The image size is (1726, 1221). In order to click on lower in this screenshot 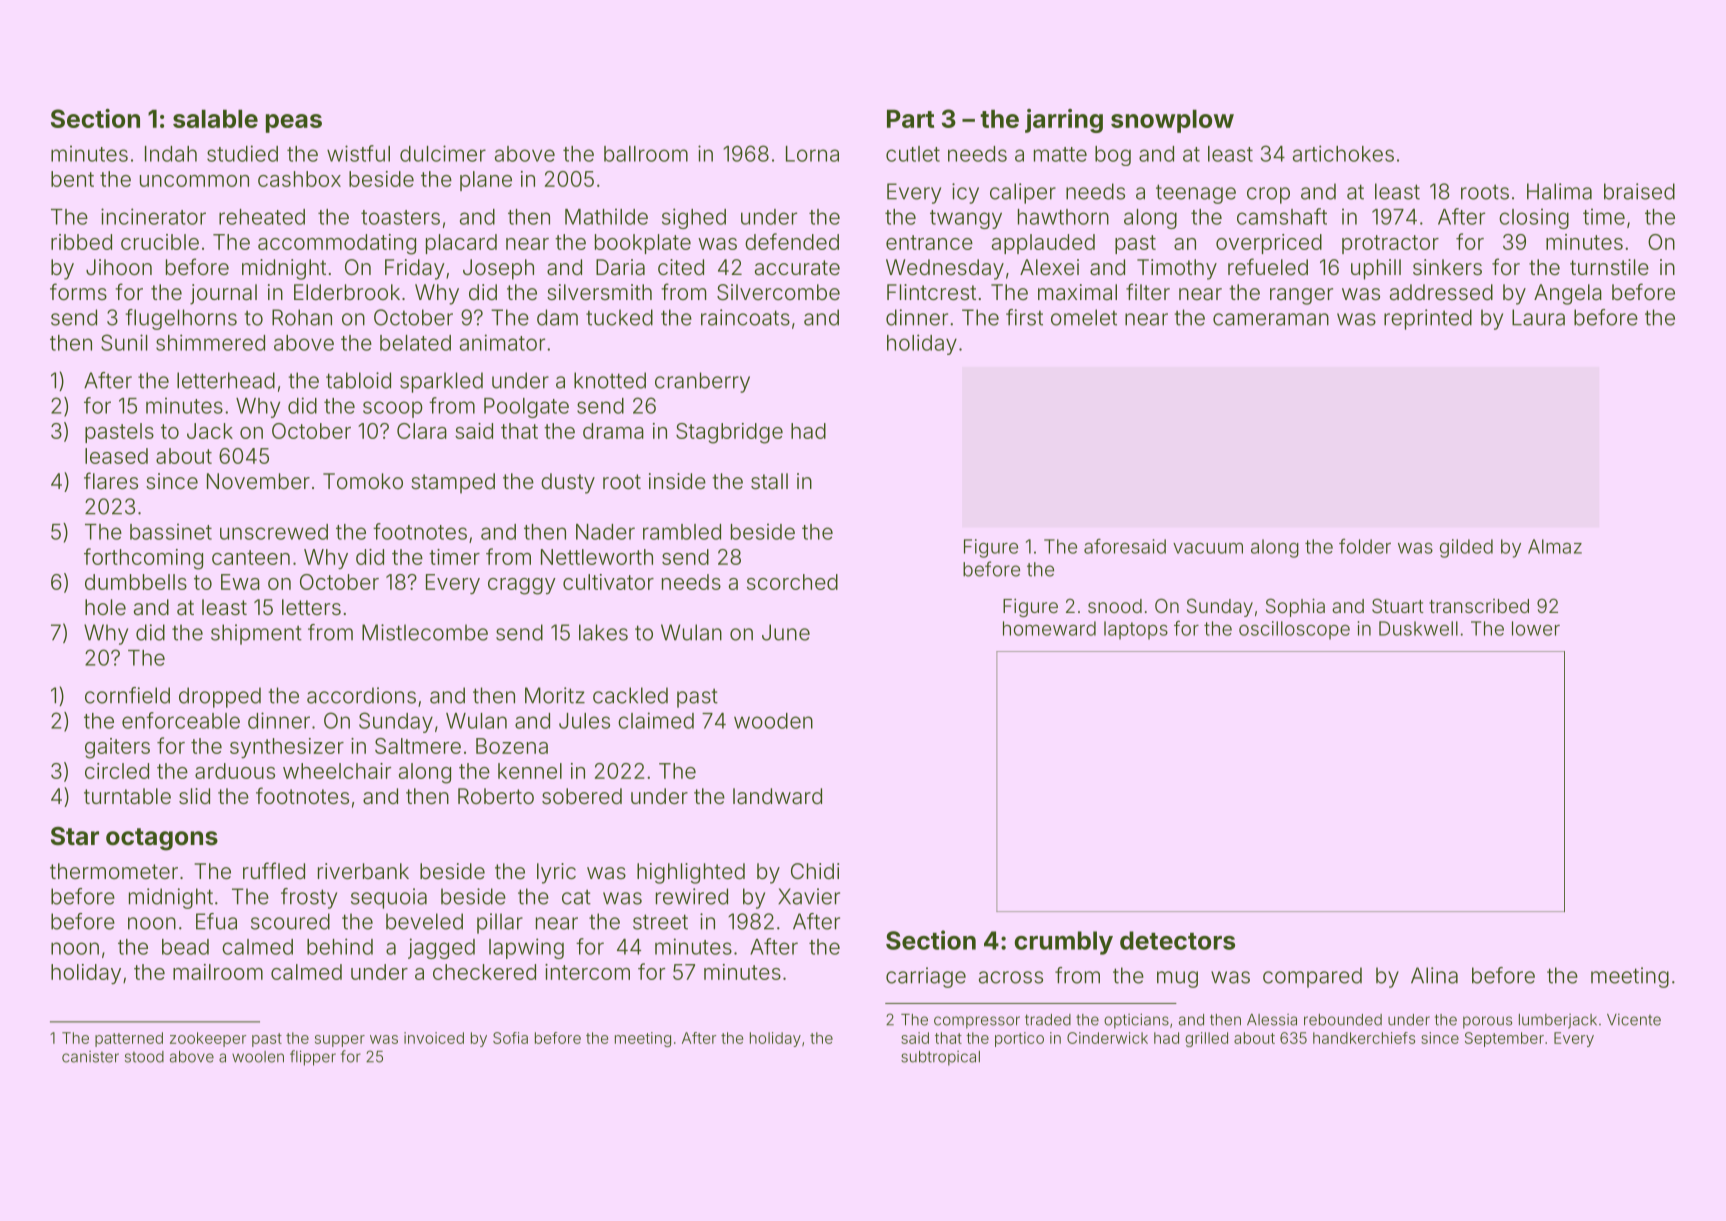, I will do `click(1536, 628)`.
